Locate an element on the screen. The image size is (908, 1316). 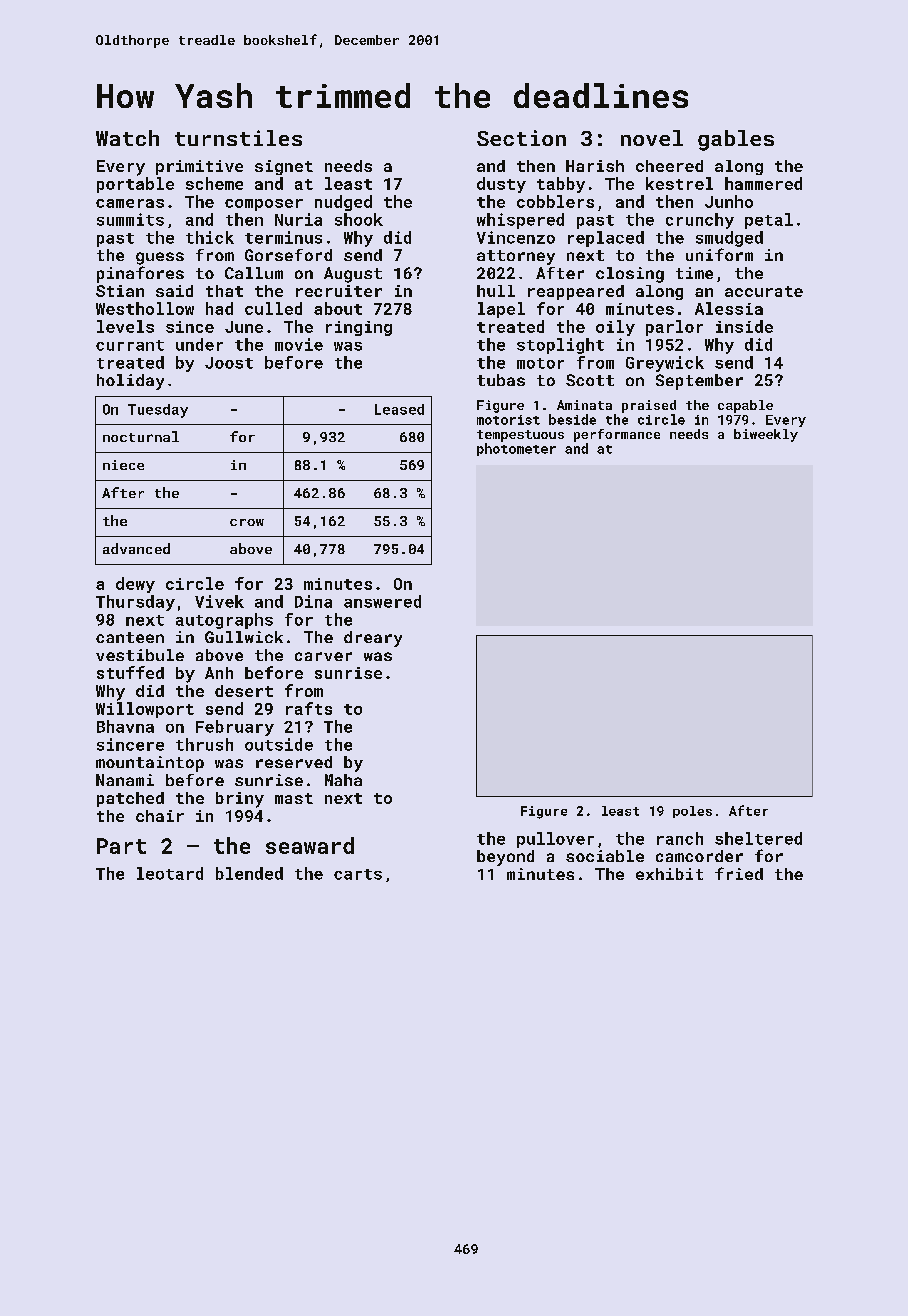
mountaintop is located at coordinates (150, 764).
